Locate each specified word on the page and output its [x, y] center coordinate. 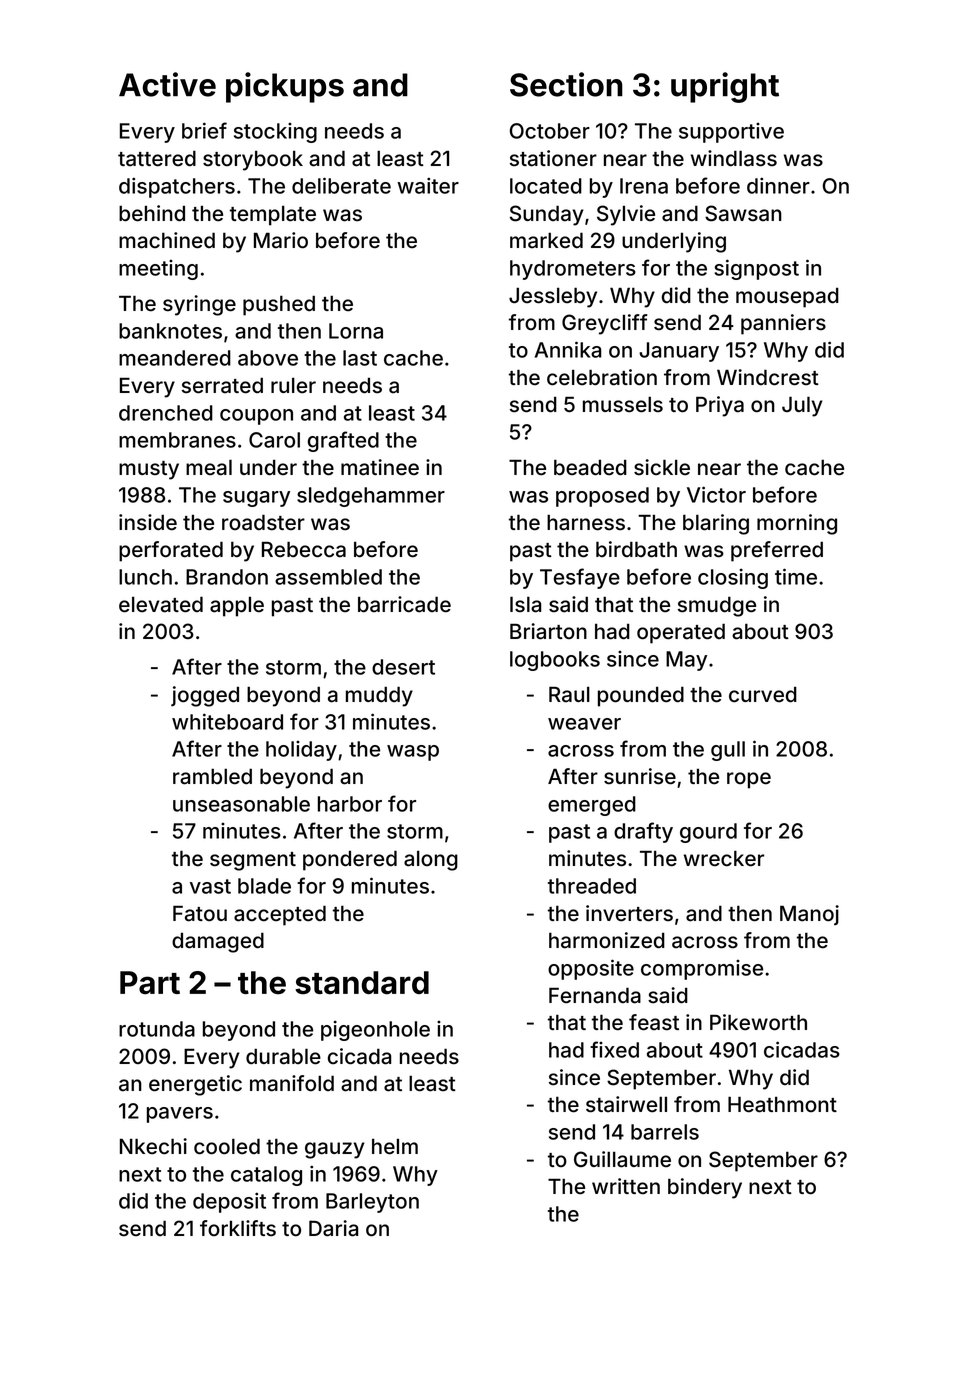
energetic [195, 1085]
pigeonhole [375, 1031]
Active [167, 84]
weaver [584, 724]
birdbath [636, 549]
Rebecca [304, 549]
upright [725, 87]
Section [566, 84]
